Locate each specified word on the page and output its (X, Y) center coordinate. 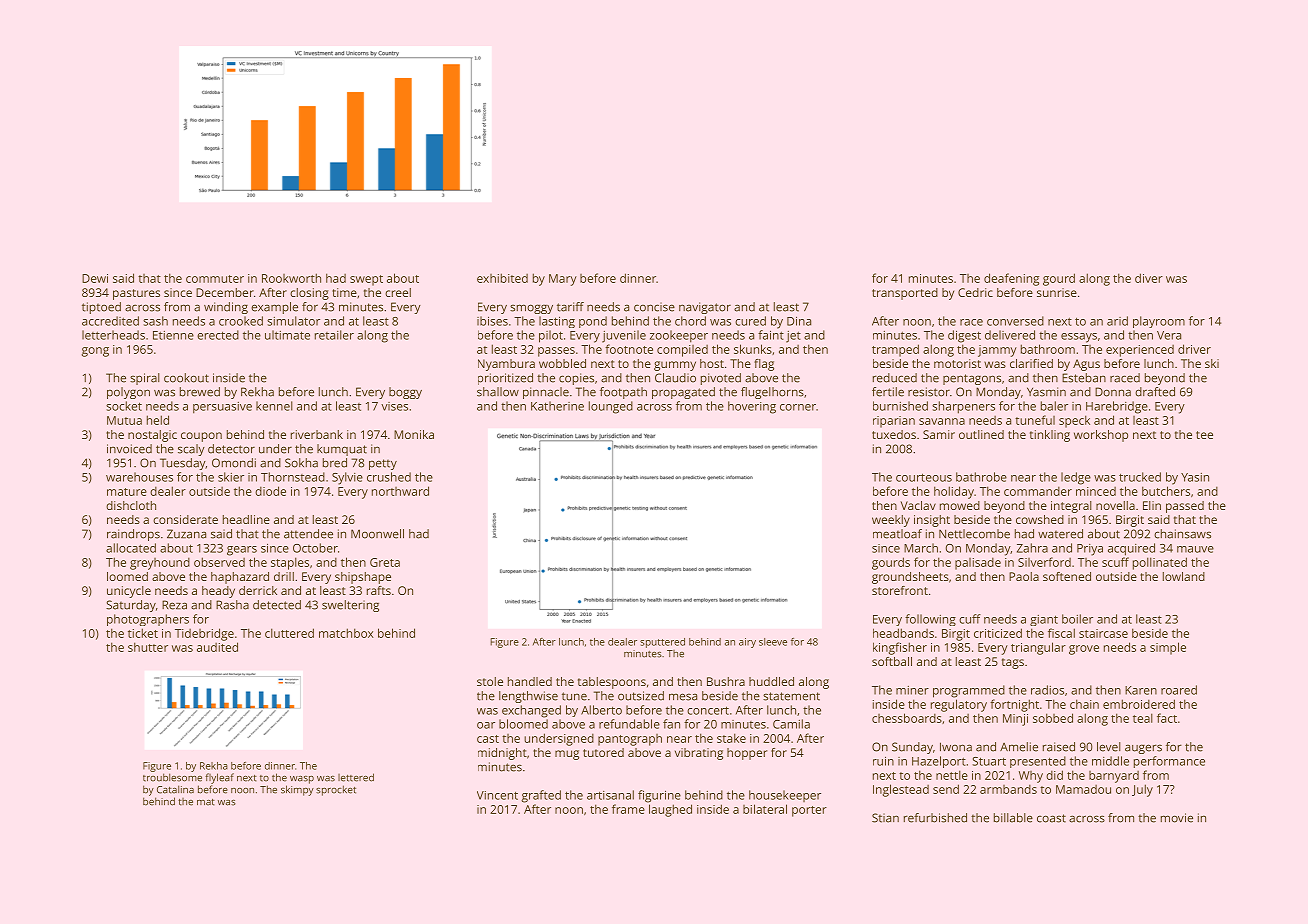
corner (798, 407)
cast (488, 739)
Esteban (1084, 378)
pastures (136, 294)
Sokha (301, 463)
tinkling (1050, 436)
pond (593, 322)
